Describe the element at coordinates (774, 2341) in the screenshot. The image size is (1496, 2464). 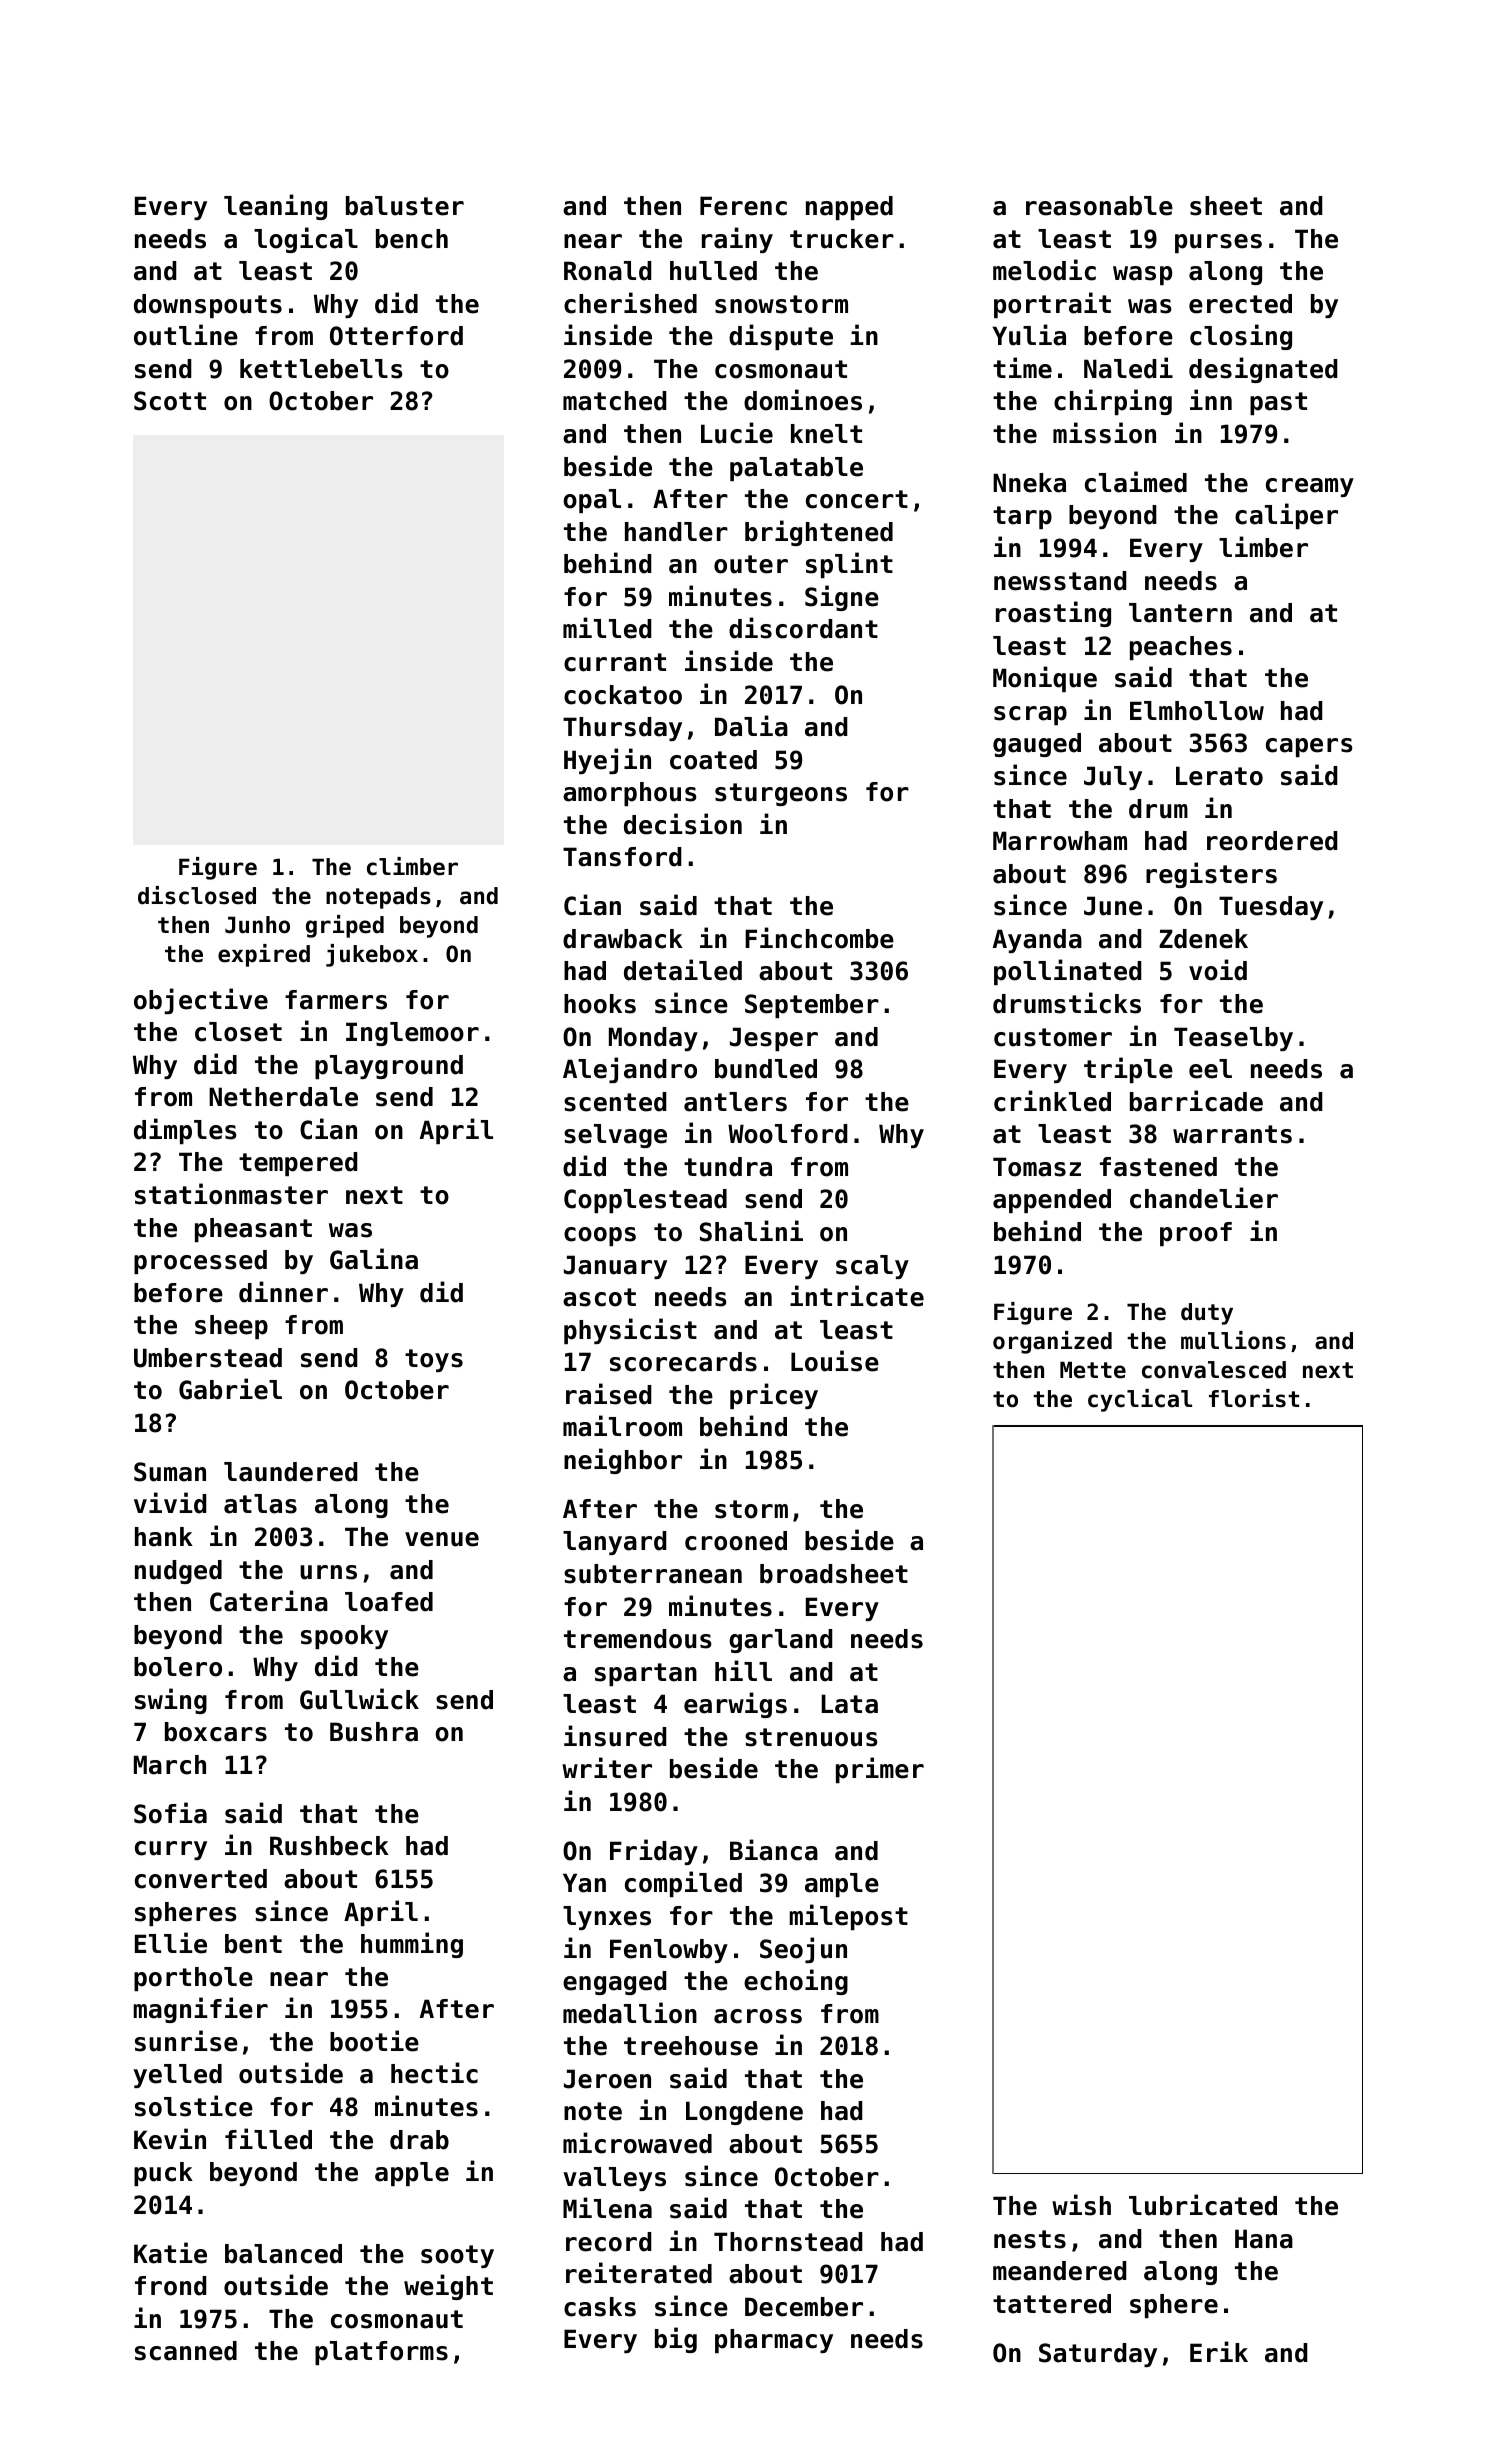
I see `pharmacy` at that location.
